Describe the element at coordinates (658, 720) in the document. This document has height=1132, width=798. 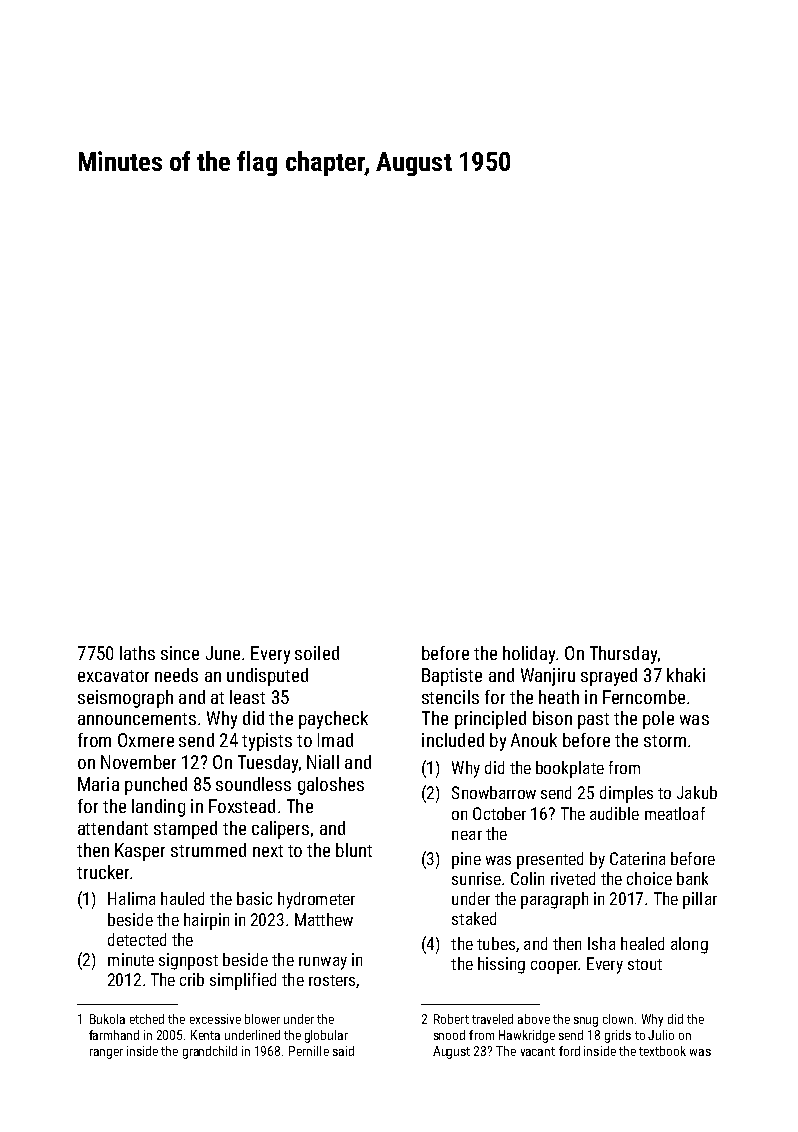
I see `pole` at that location.
